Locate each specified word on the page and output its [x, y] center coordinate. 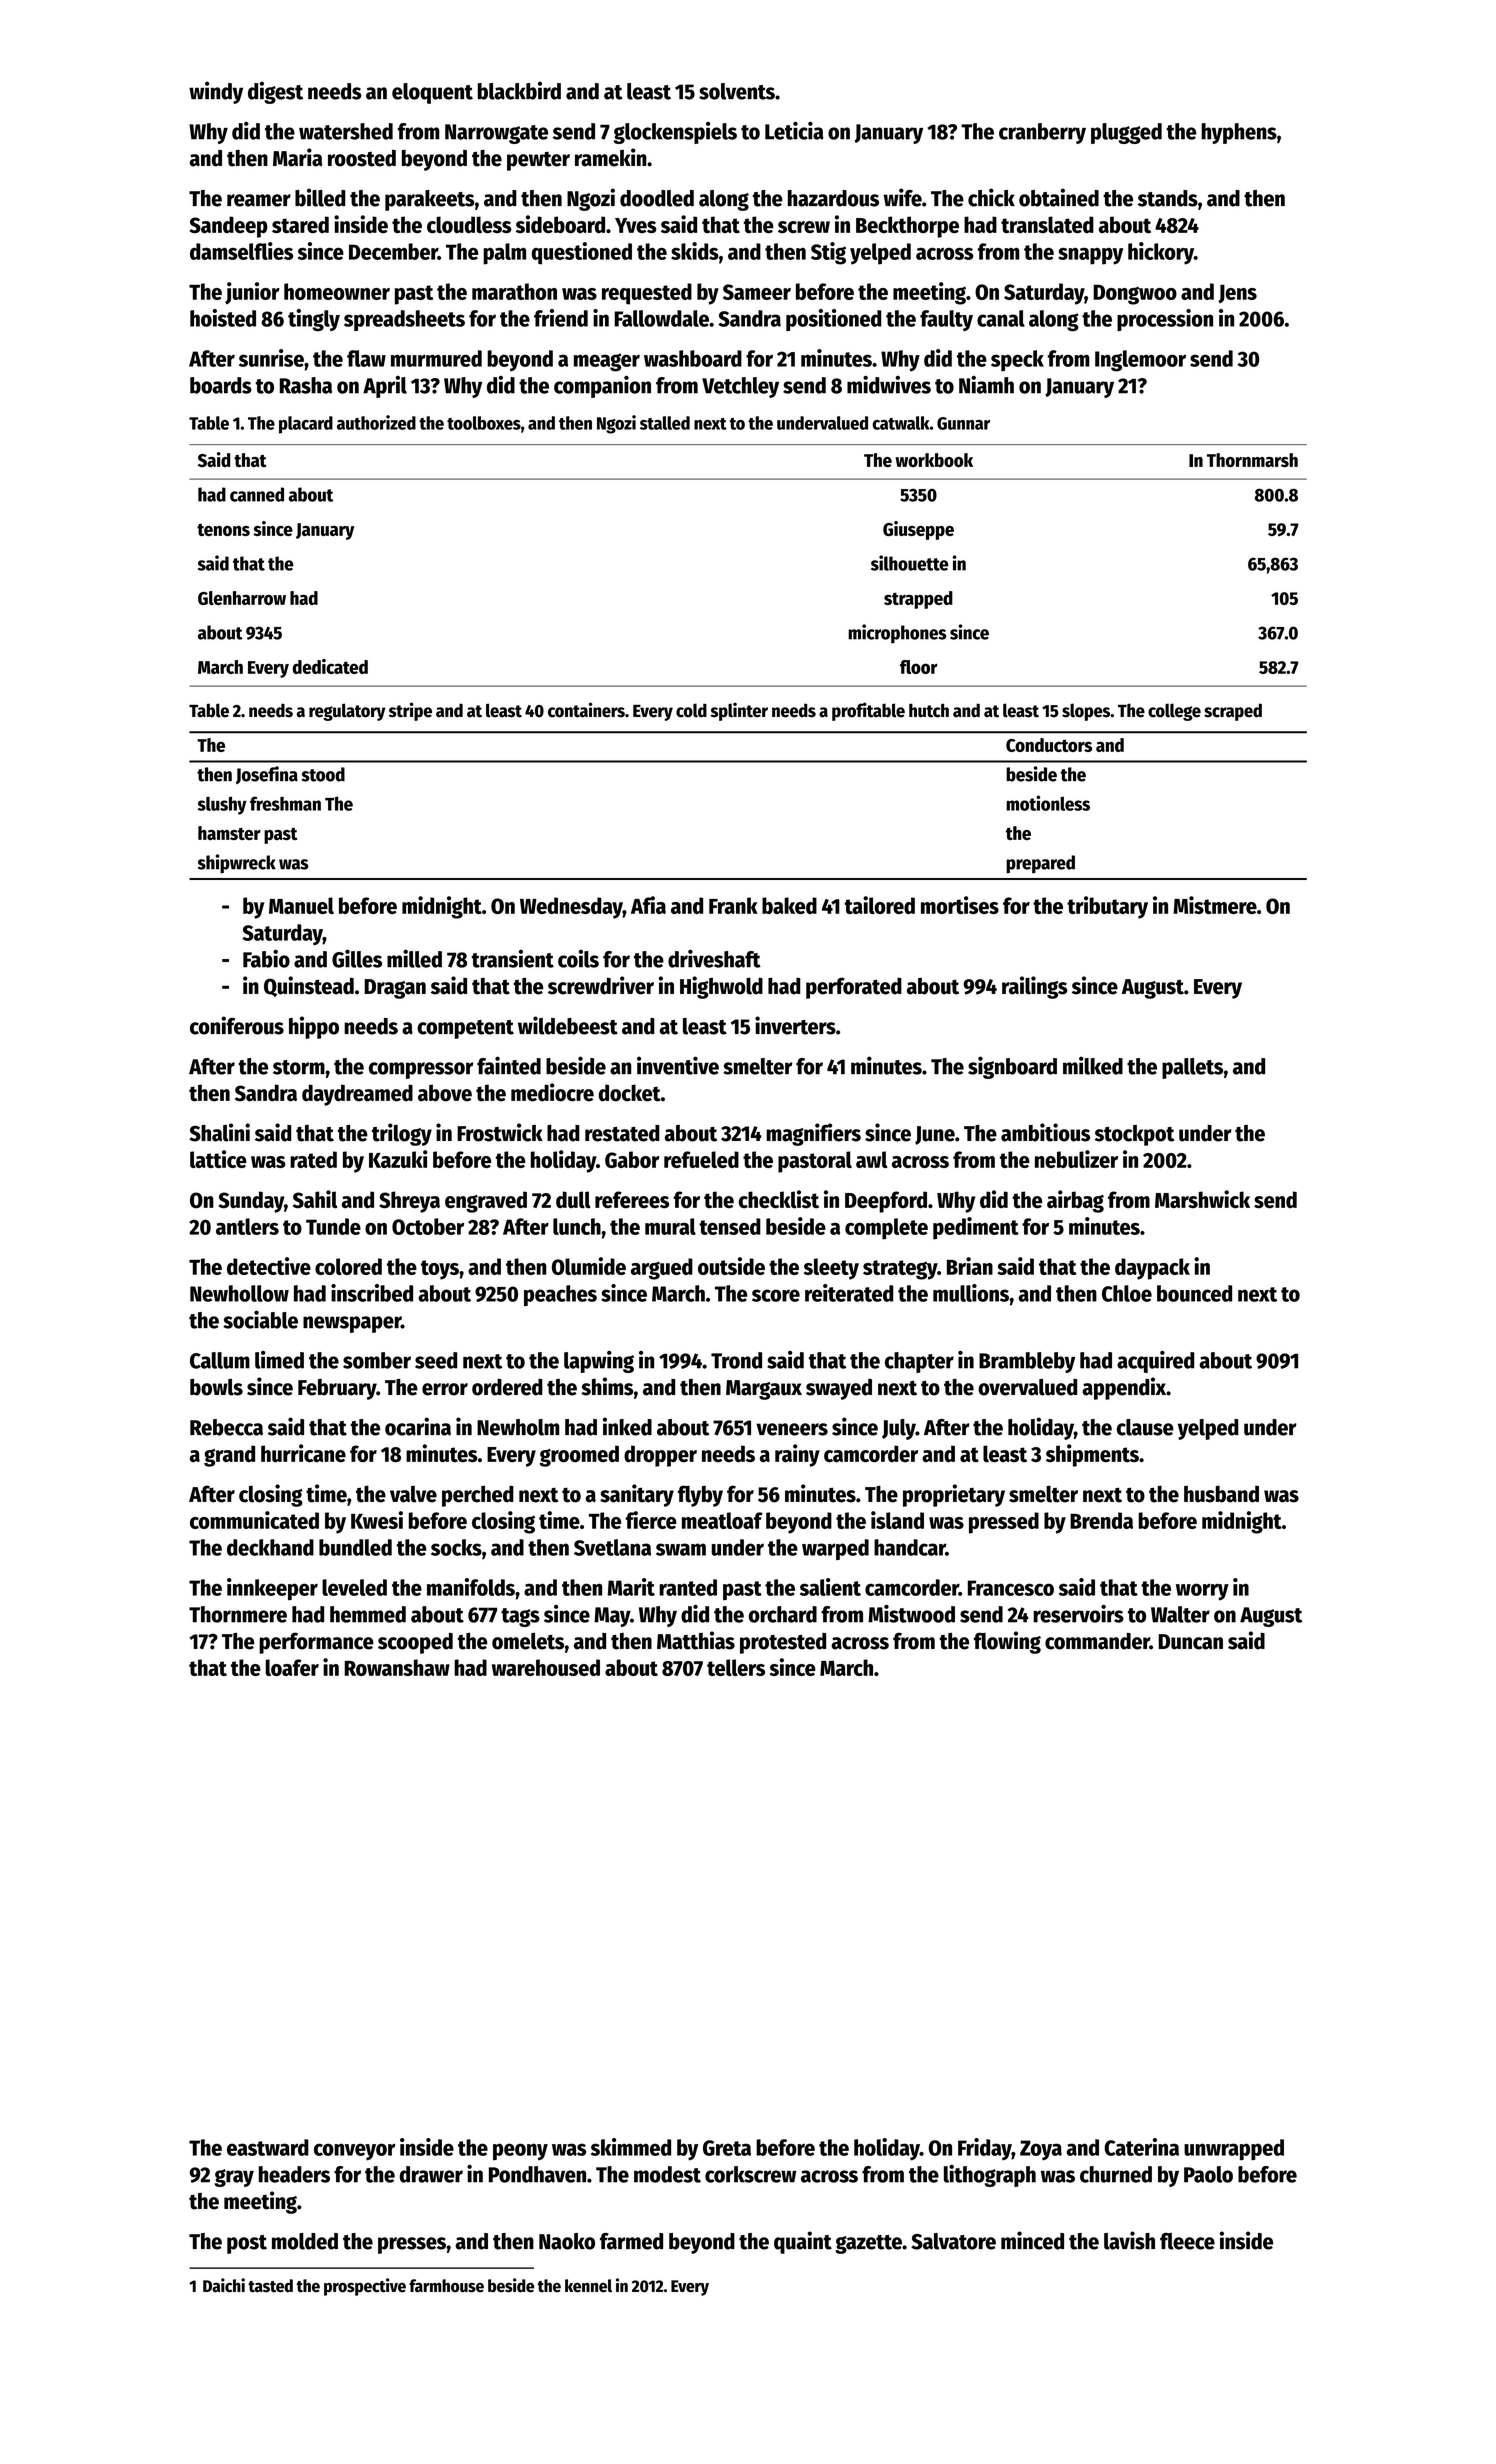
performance [316, 1643]
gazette [868, 2244]
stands [1168, 198]
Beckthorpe [907, 227]
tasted [270, 2286]
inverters [795, 1025]
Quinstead [309, 986]
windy [216, 92]
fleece [1187, 2241]
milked [1093, 1065]
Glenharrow [242, 598]
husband [1221, 1494]
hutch [929, 710]
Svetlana [612, 1547]
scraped [1233, 712]
